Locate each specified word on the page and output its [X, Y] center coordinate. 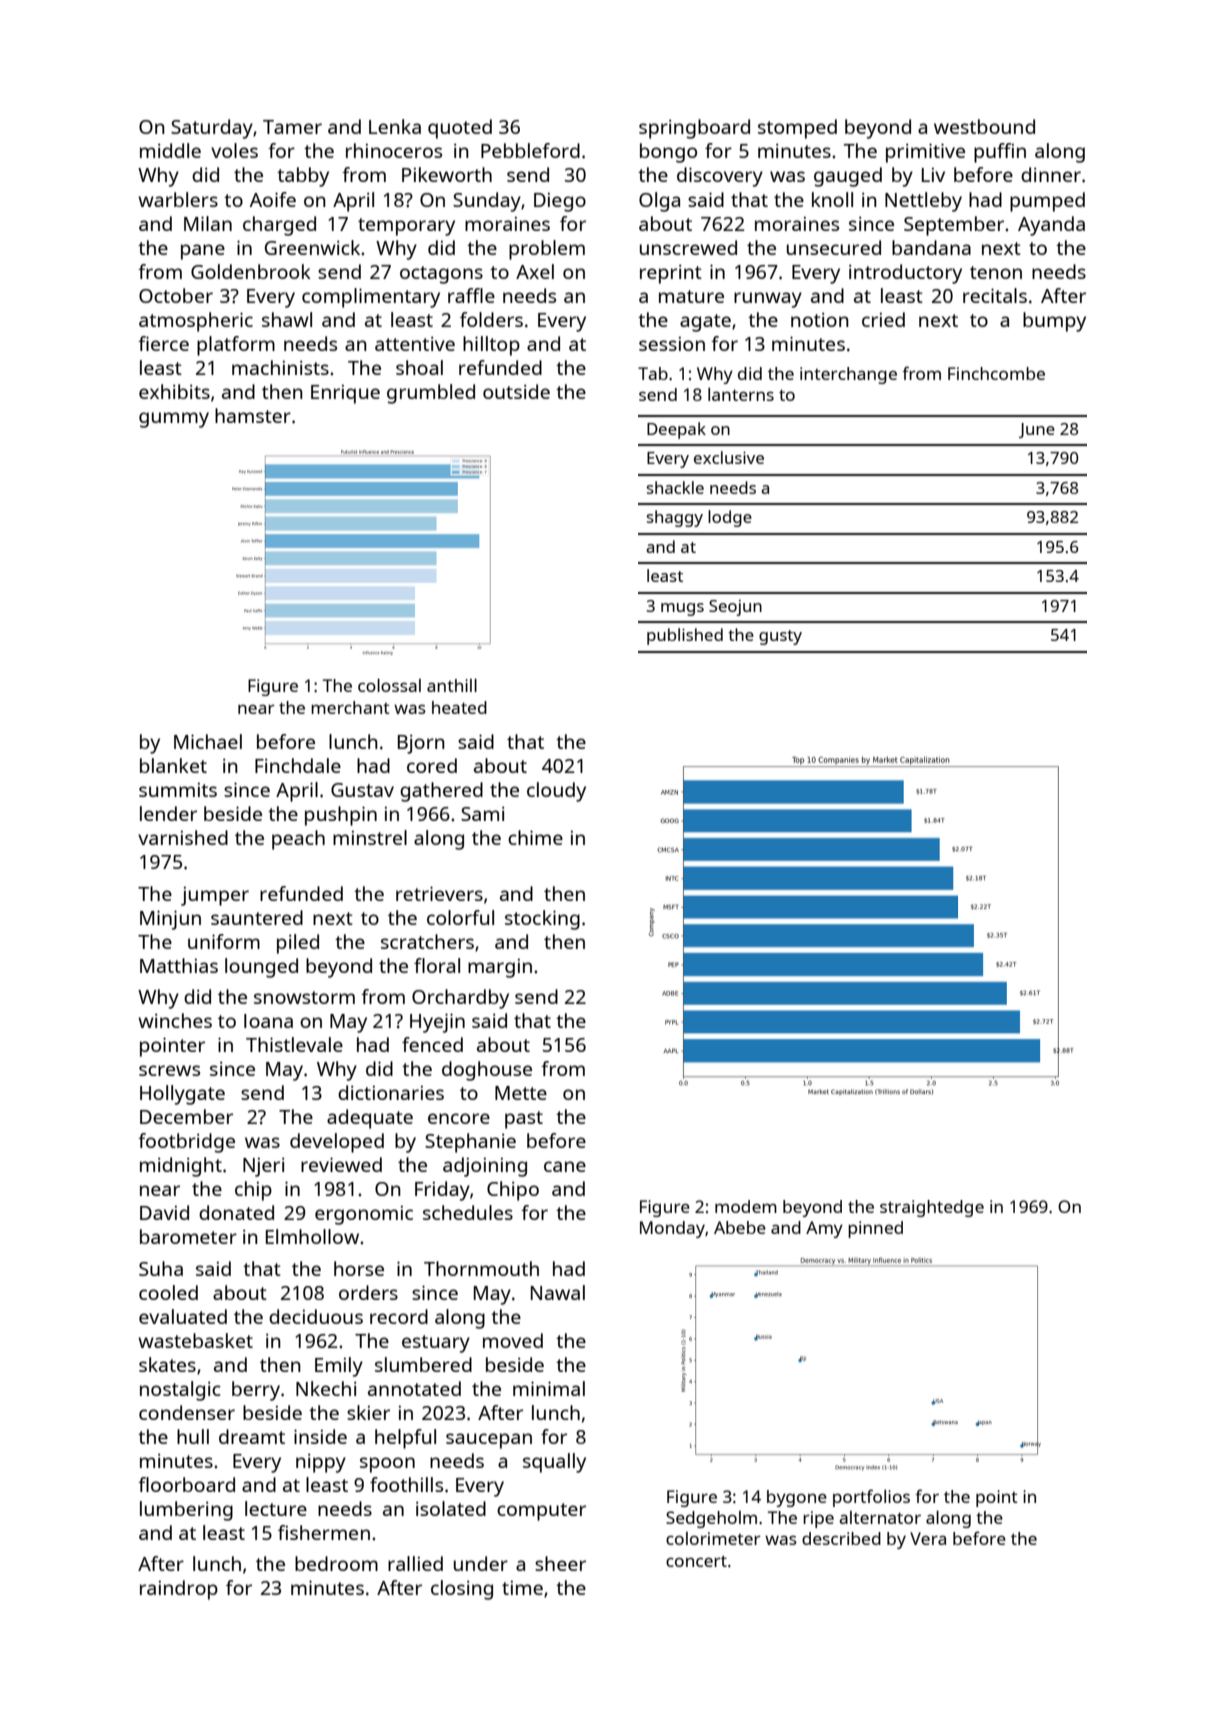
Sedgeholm [711, 1519]
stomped [797, 129]
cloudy [556, 792]
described [841, 1538]
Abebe [740, 1227]
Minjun [170, 920]
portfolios [871, 1498]
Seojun [735, 608]
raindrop [179, 1590]
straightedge [932, 1208]
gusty [780, 637]
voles [234, 150]
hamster [253, 415]
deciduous [316, 1316]
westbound [984, 126]
